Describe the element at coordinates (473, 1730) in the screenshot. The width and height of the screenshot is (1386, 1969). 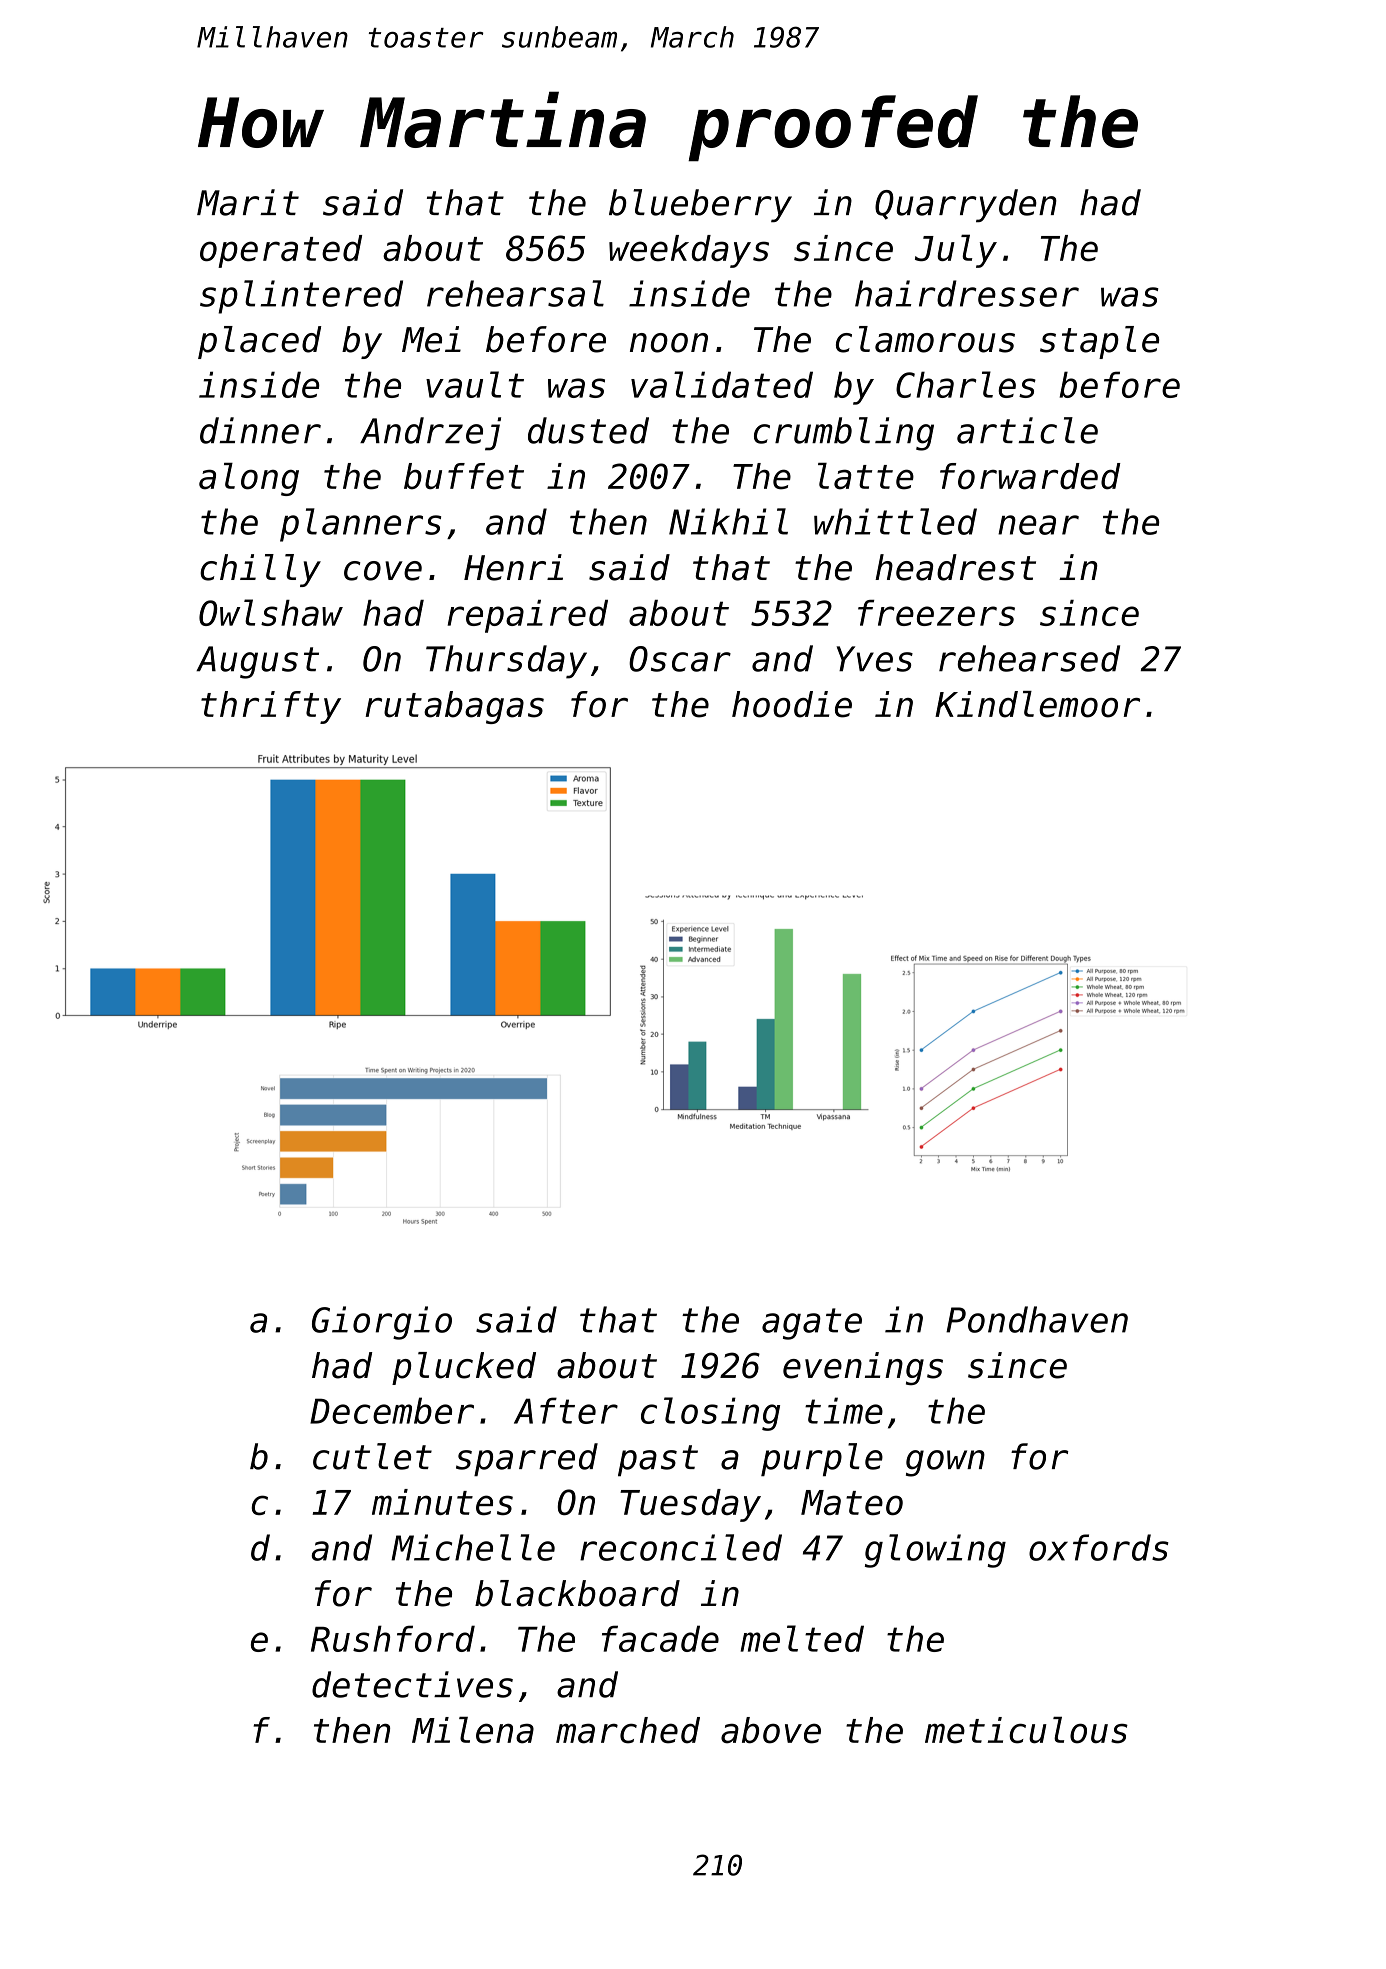
I see `Milena` at that location.
